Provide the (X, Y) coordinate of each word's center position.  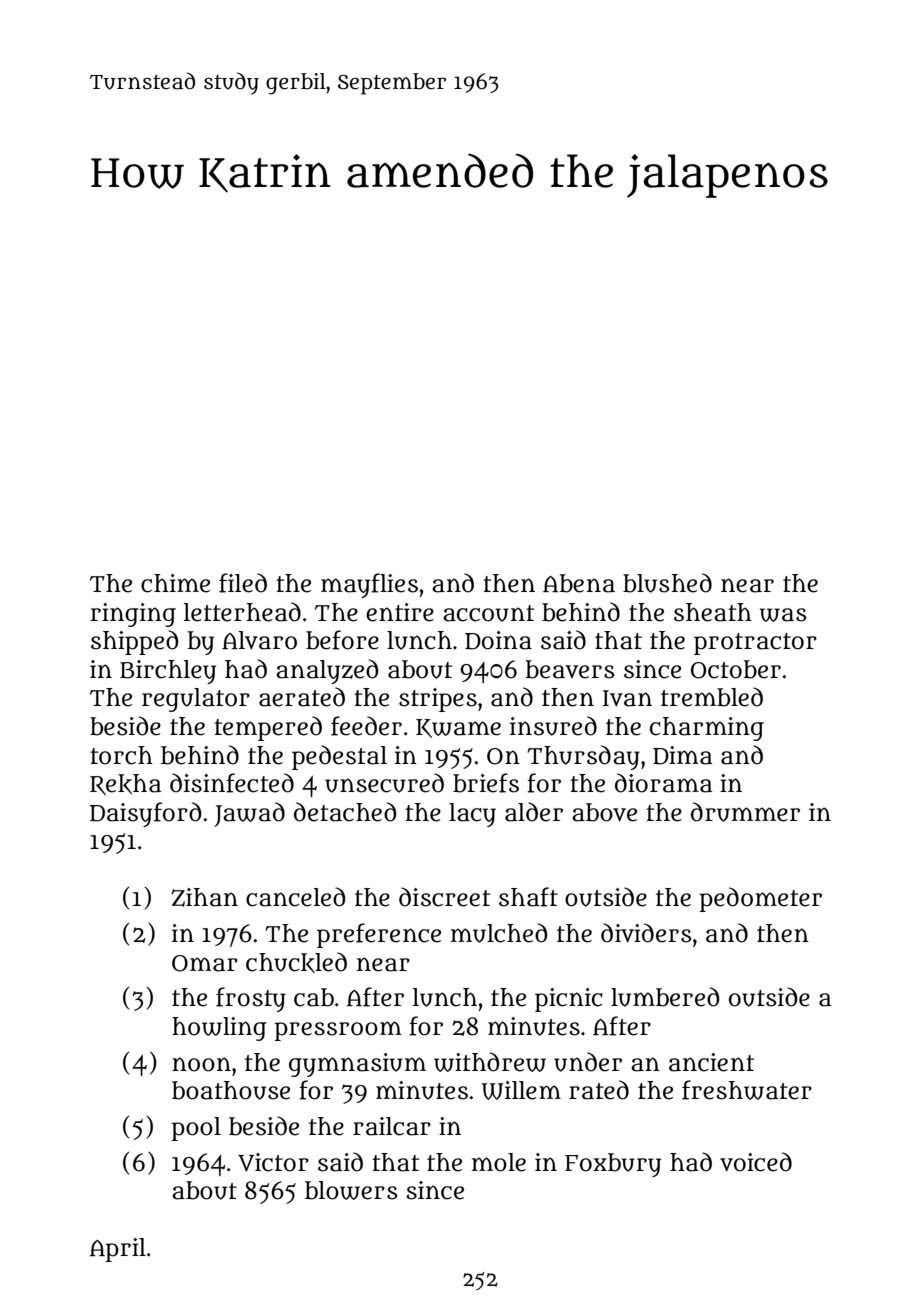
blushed (667, 583)
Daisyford (145, 814)
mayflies (369, 585)
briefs (486, 783)
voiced (756, 1162)
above (604, 812)
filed (243, 583)
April (118, 1250)
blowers (351, 1190)
